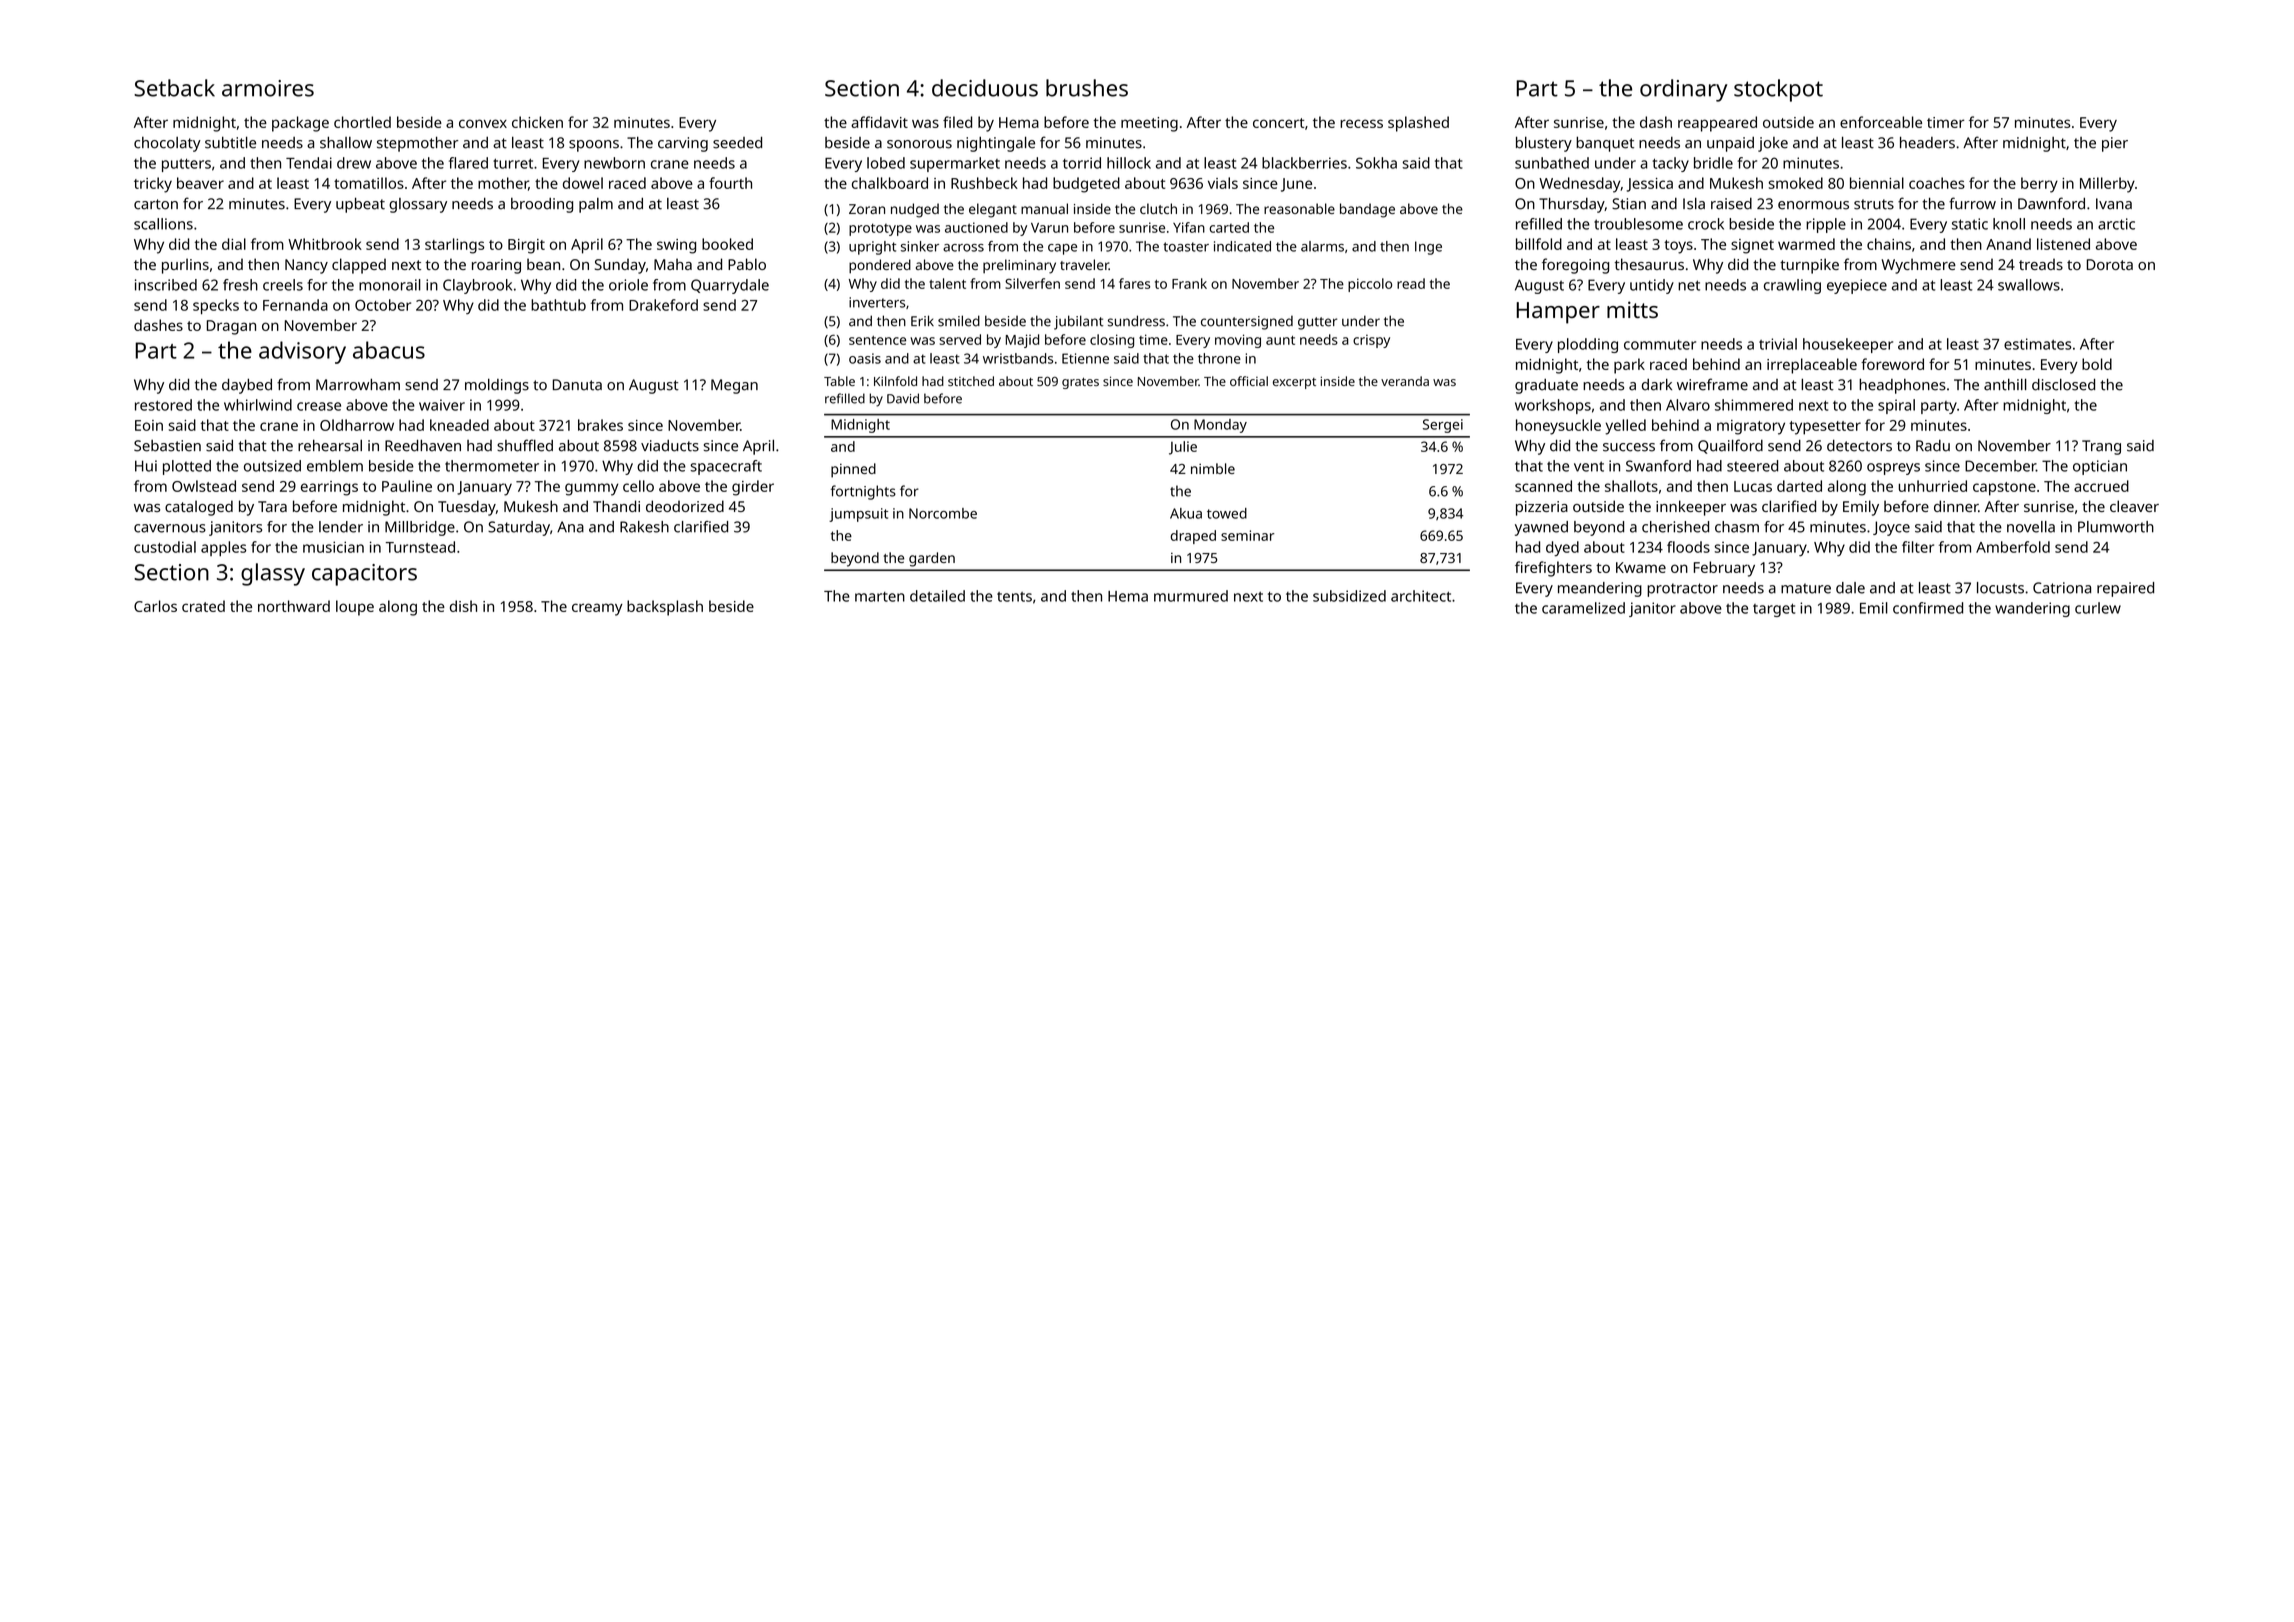  Describe the element at coordinates (985, 88) in the screenshot. I see `deciduous` at that location.
